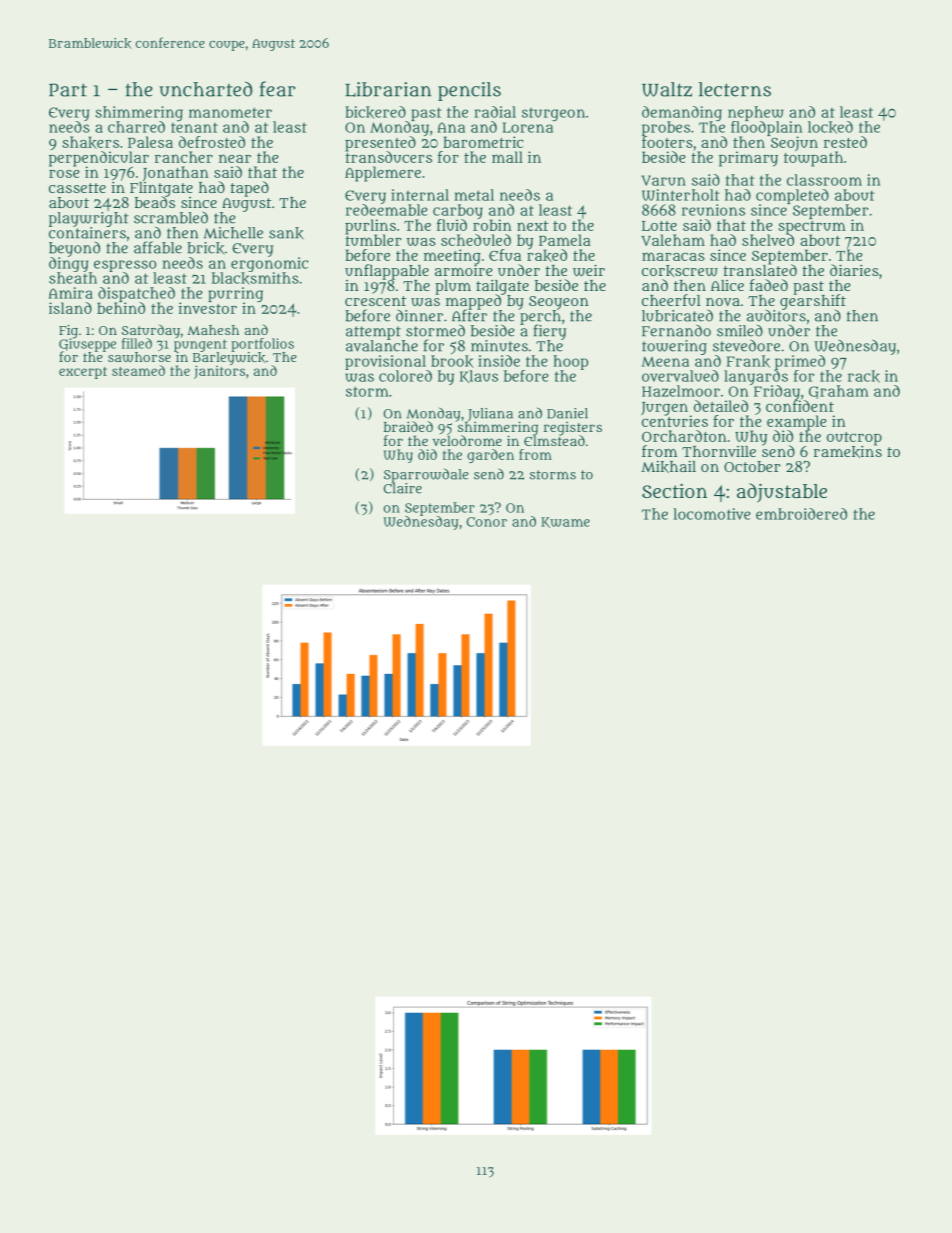  Describe the element at coordinates (278, 89) in the screenshot. I see `fear` at that location.
